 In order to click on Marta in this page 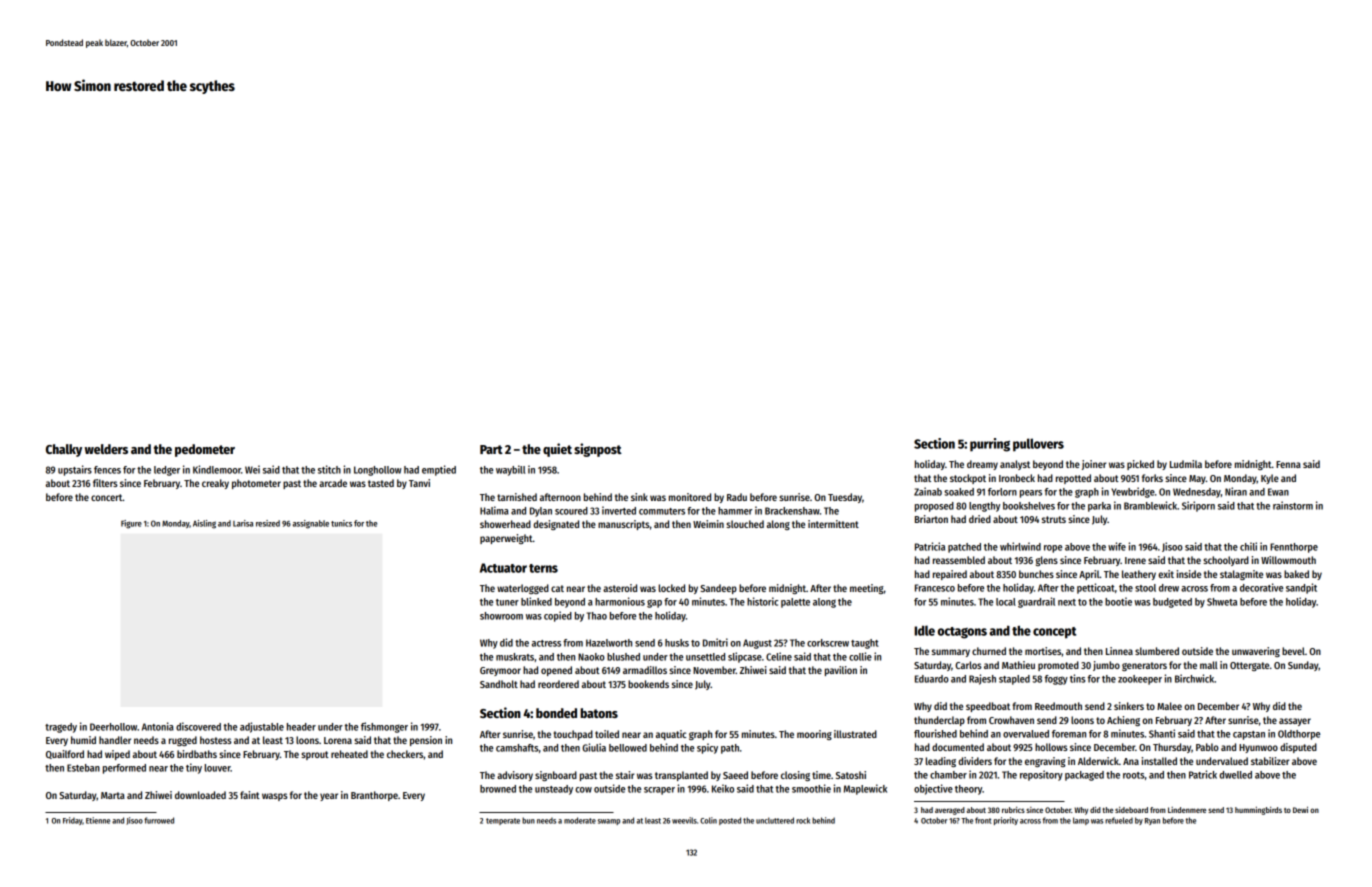, I will do `click(113, 795)`.
